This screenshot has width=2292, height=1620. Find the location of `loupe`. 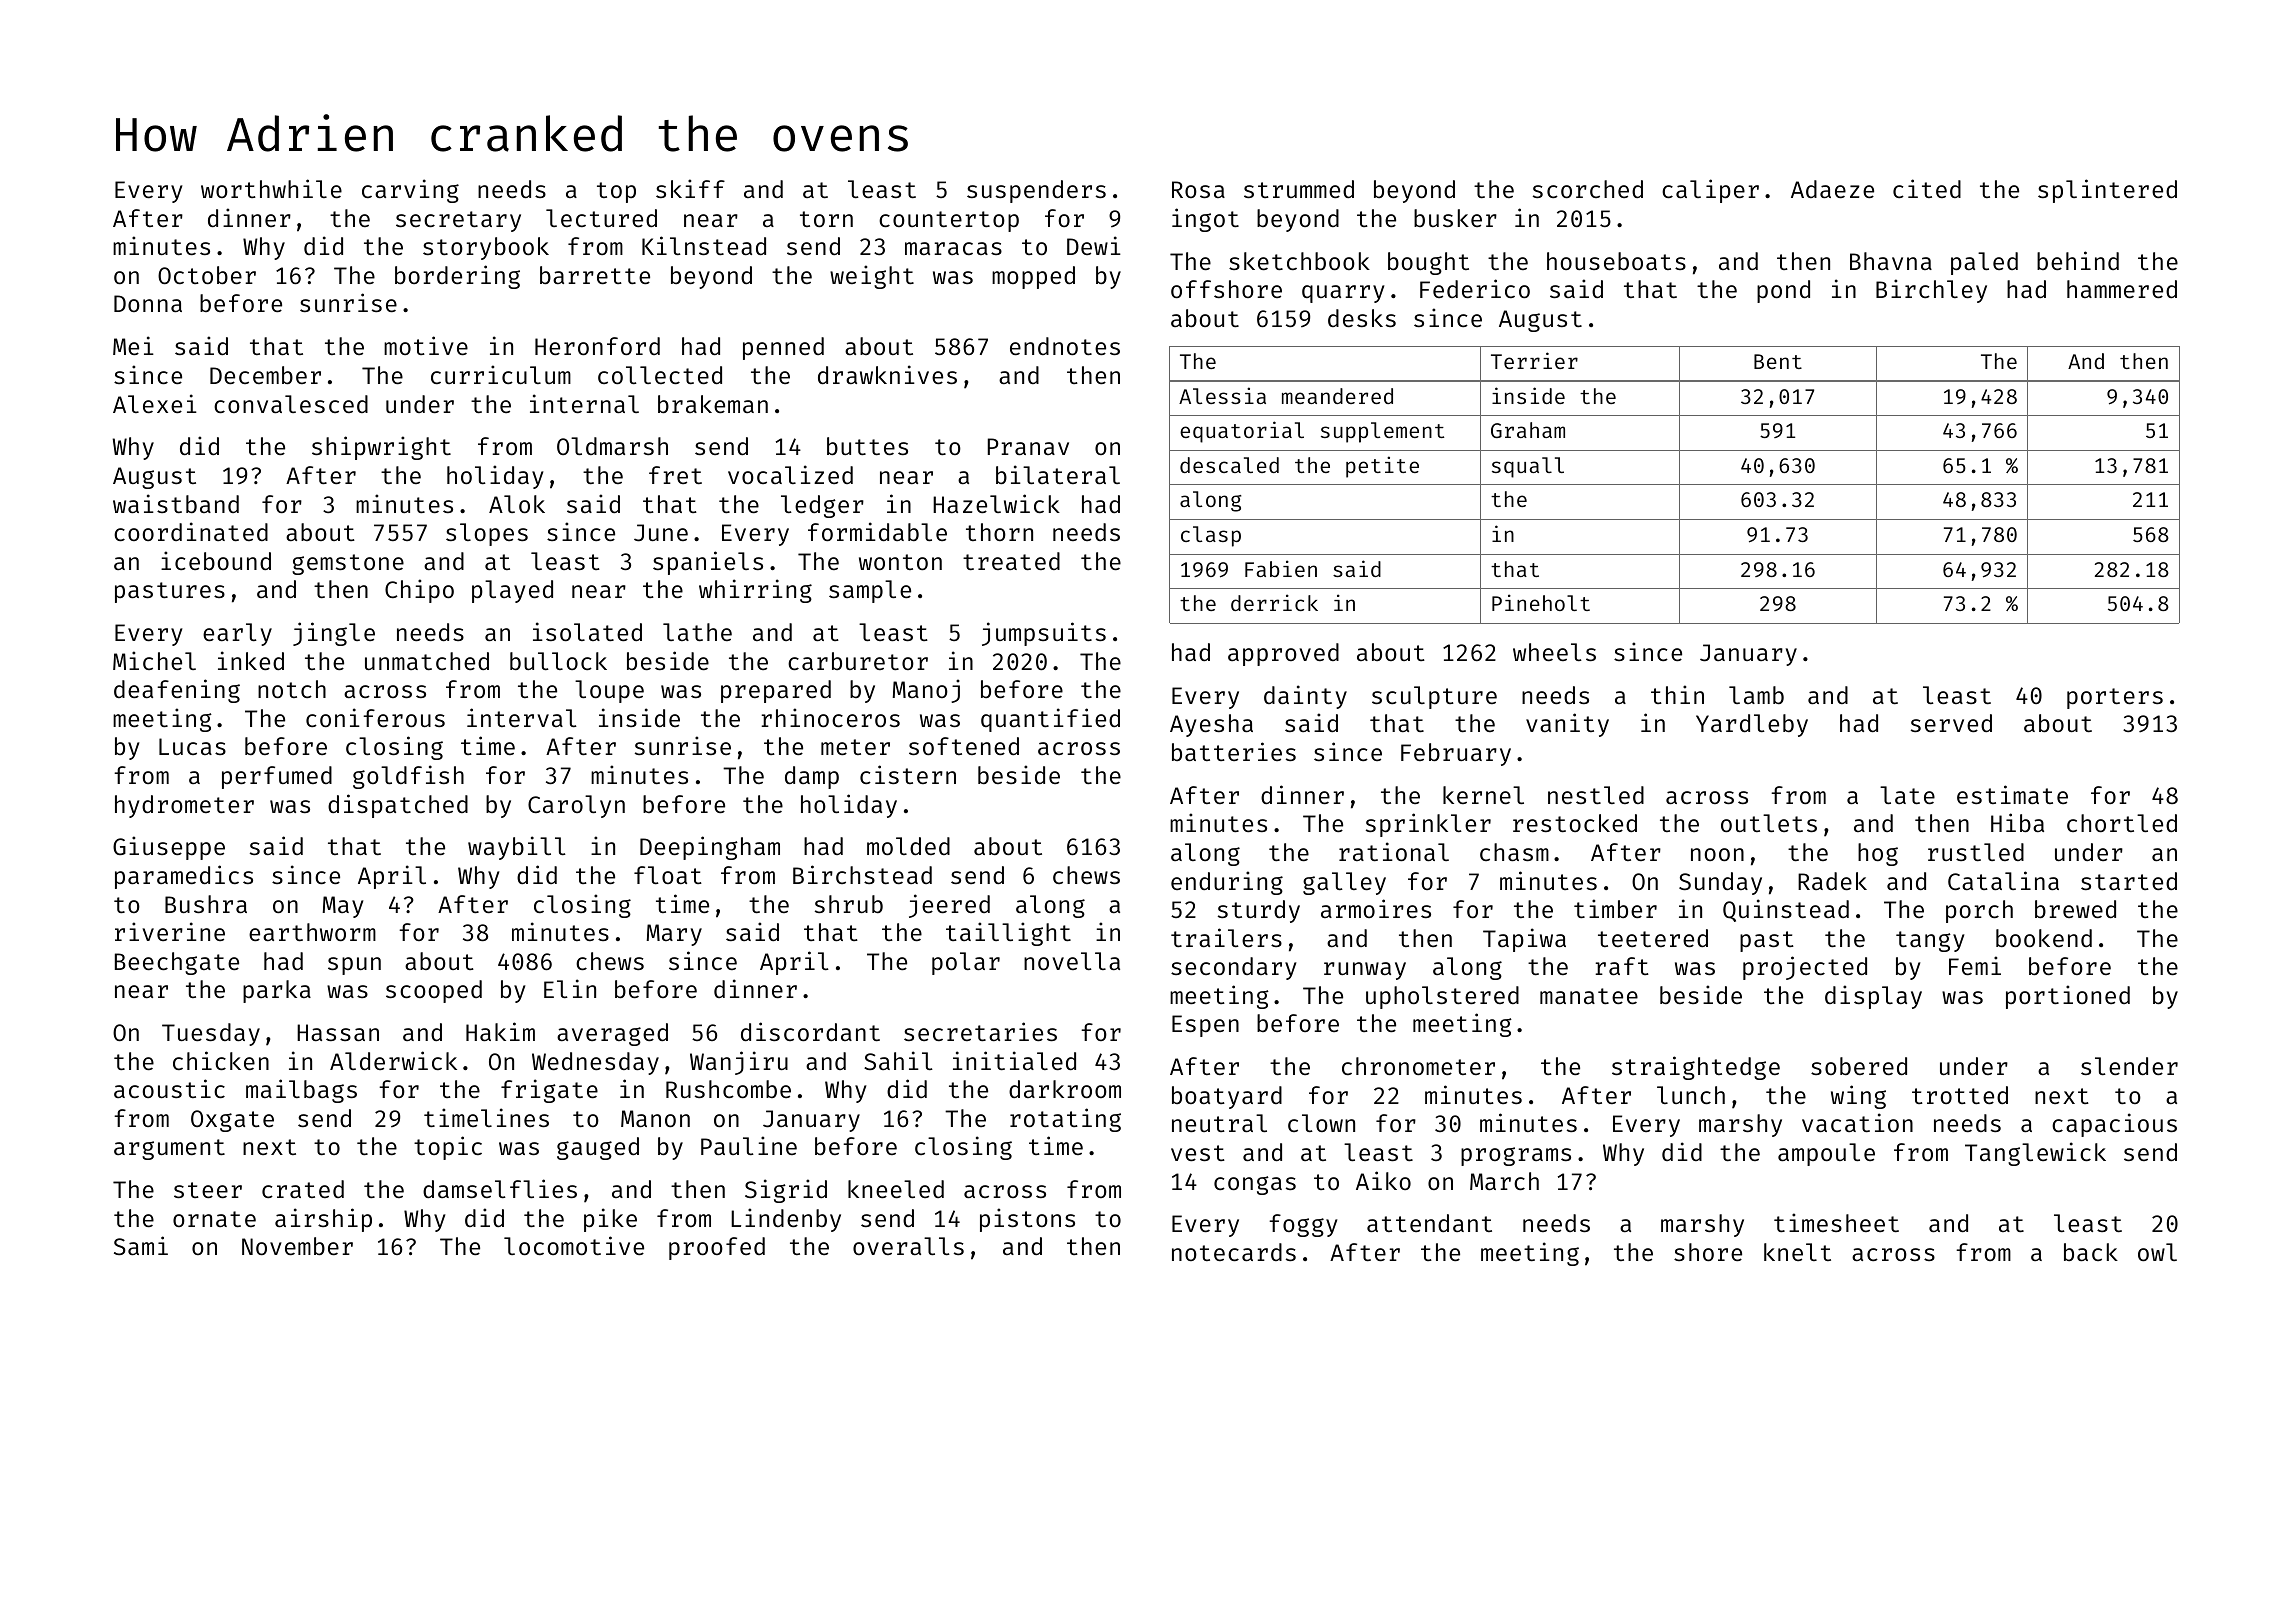

loupe is located at coordinates (609, 691).
